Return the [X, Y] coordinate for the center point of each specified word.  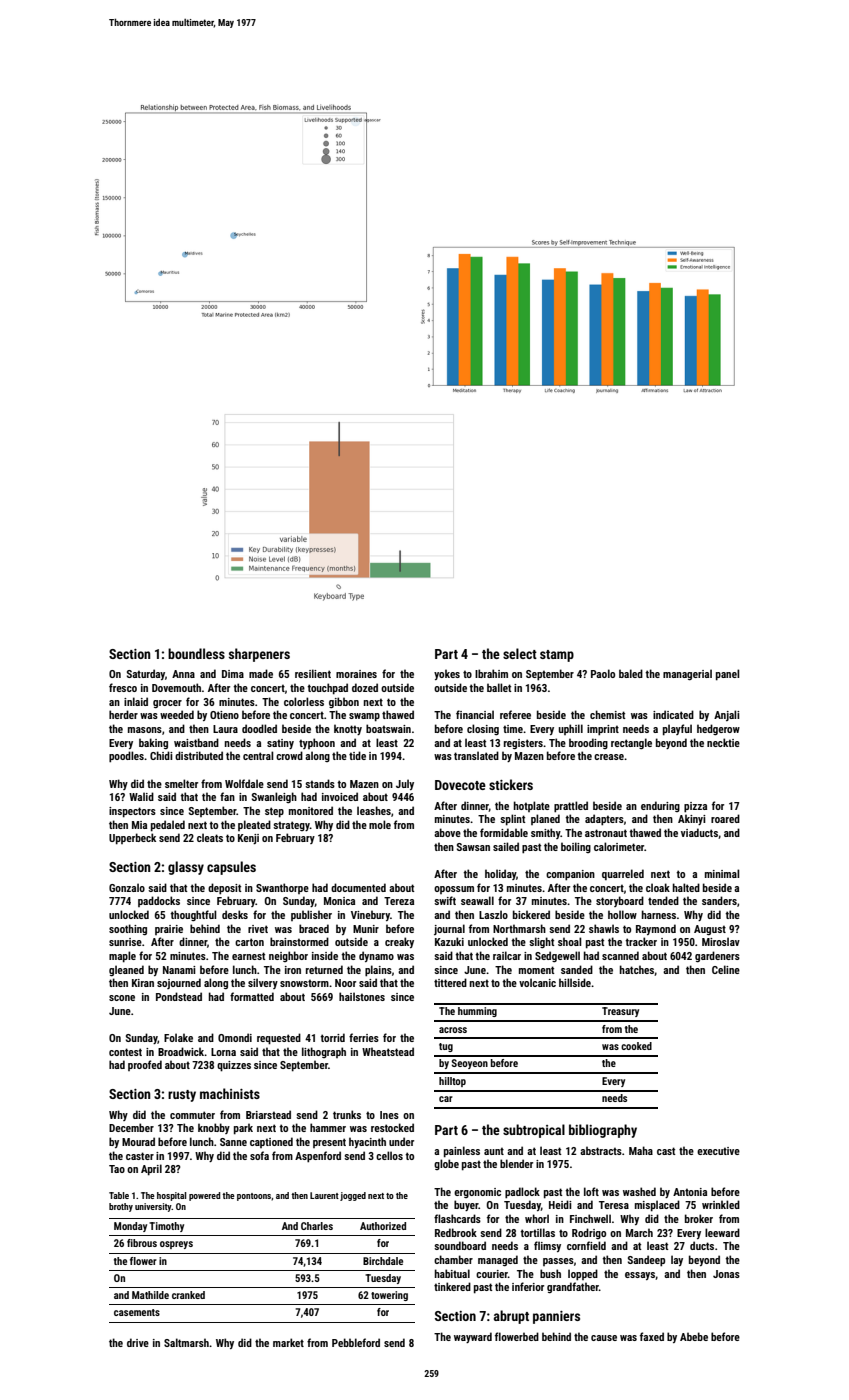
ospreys [176, 1245]
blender [516, 1163]
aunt [494, 1151]
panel [728, 675]
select [520, 653]
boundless [196, 653]
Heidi [560, 1204]
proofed [145, 1065]
